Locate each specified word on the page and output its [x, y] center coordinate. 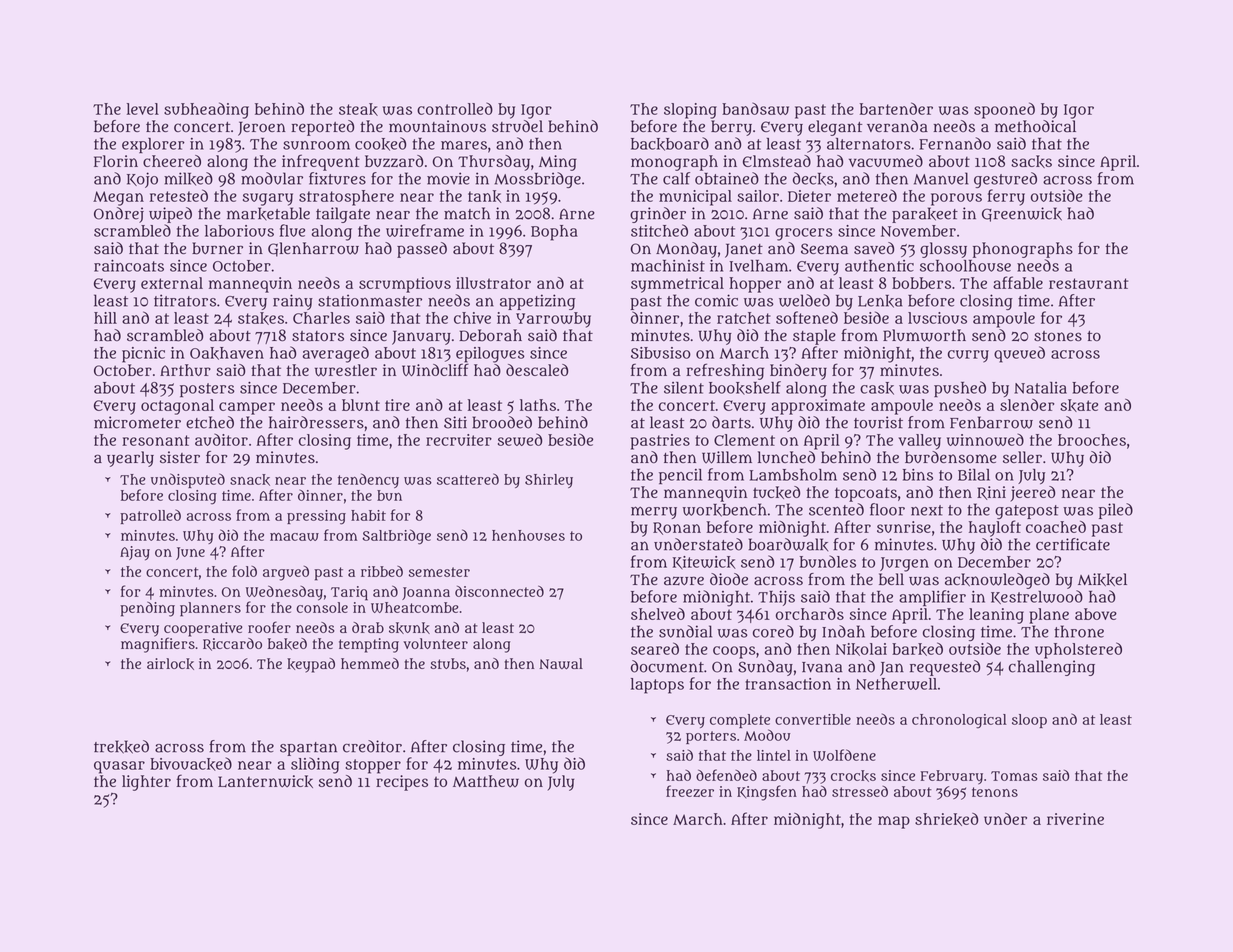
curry [968, 356]
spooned [1004, 110]
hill [105, 318]
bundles [828, 561]
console [322, 607]
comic [716, 300]
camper [247, 408]
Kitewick [704, 562]
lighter [146, 783]
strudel [517, 126]
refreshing [725, 371]
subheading [206, 110]
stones [1058, 336]
